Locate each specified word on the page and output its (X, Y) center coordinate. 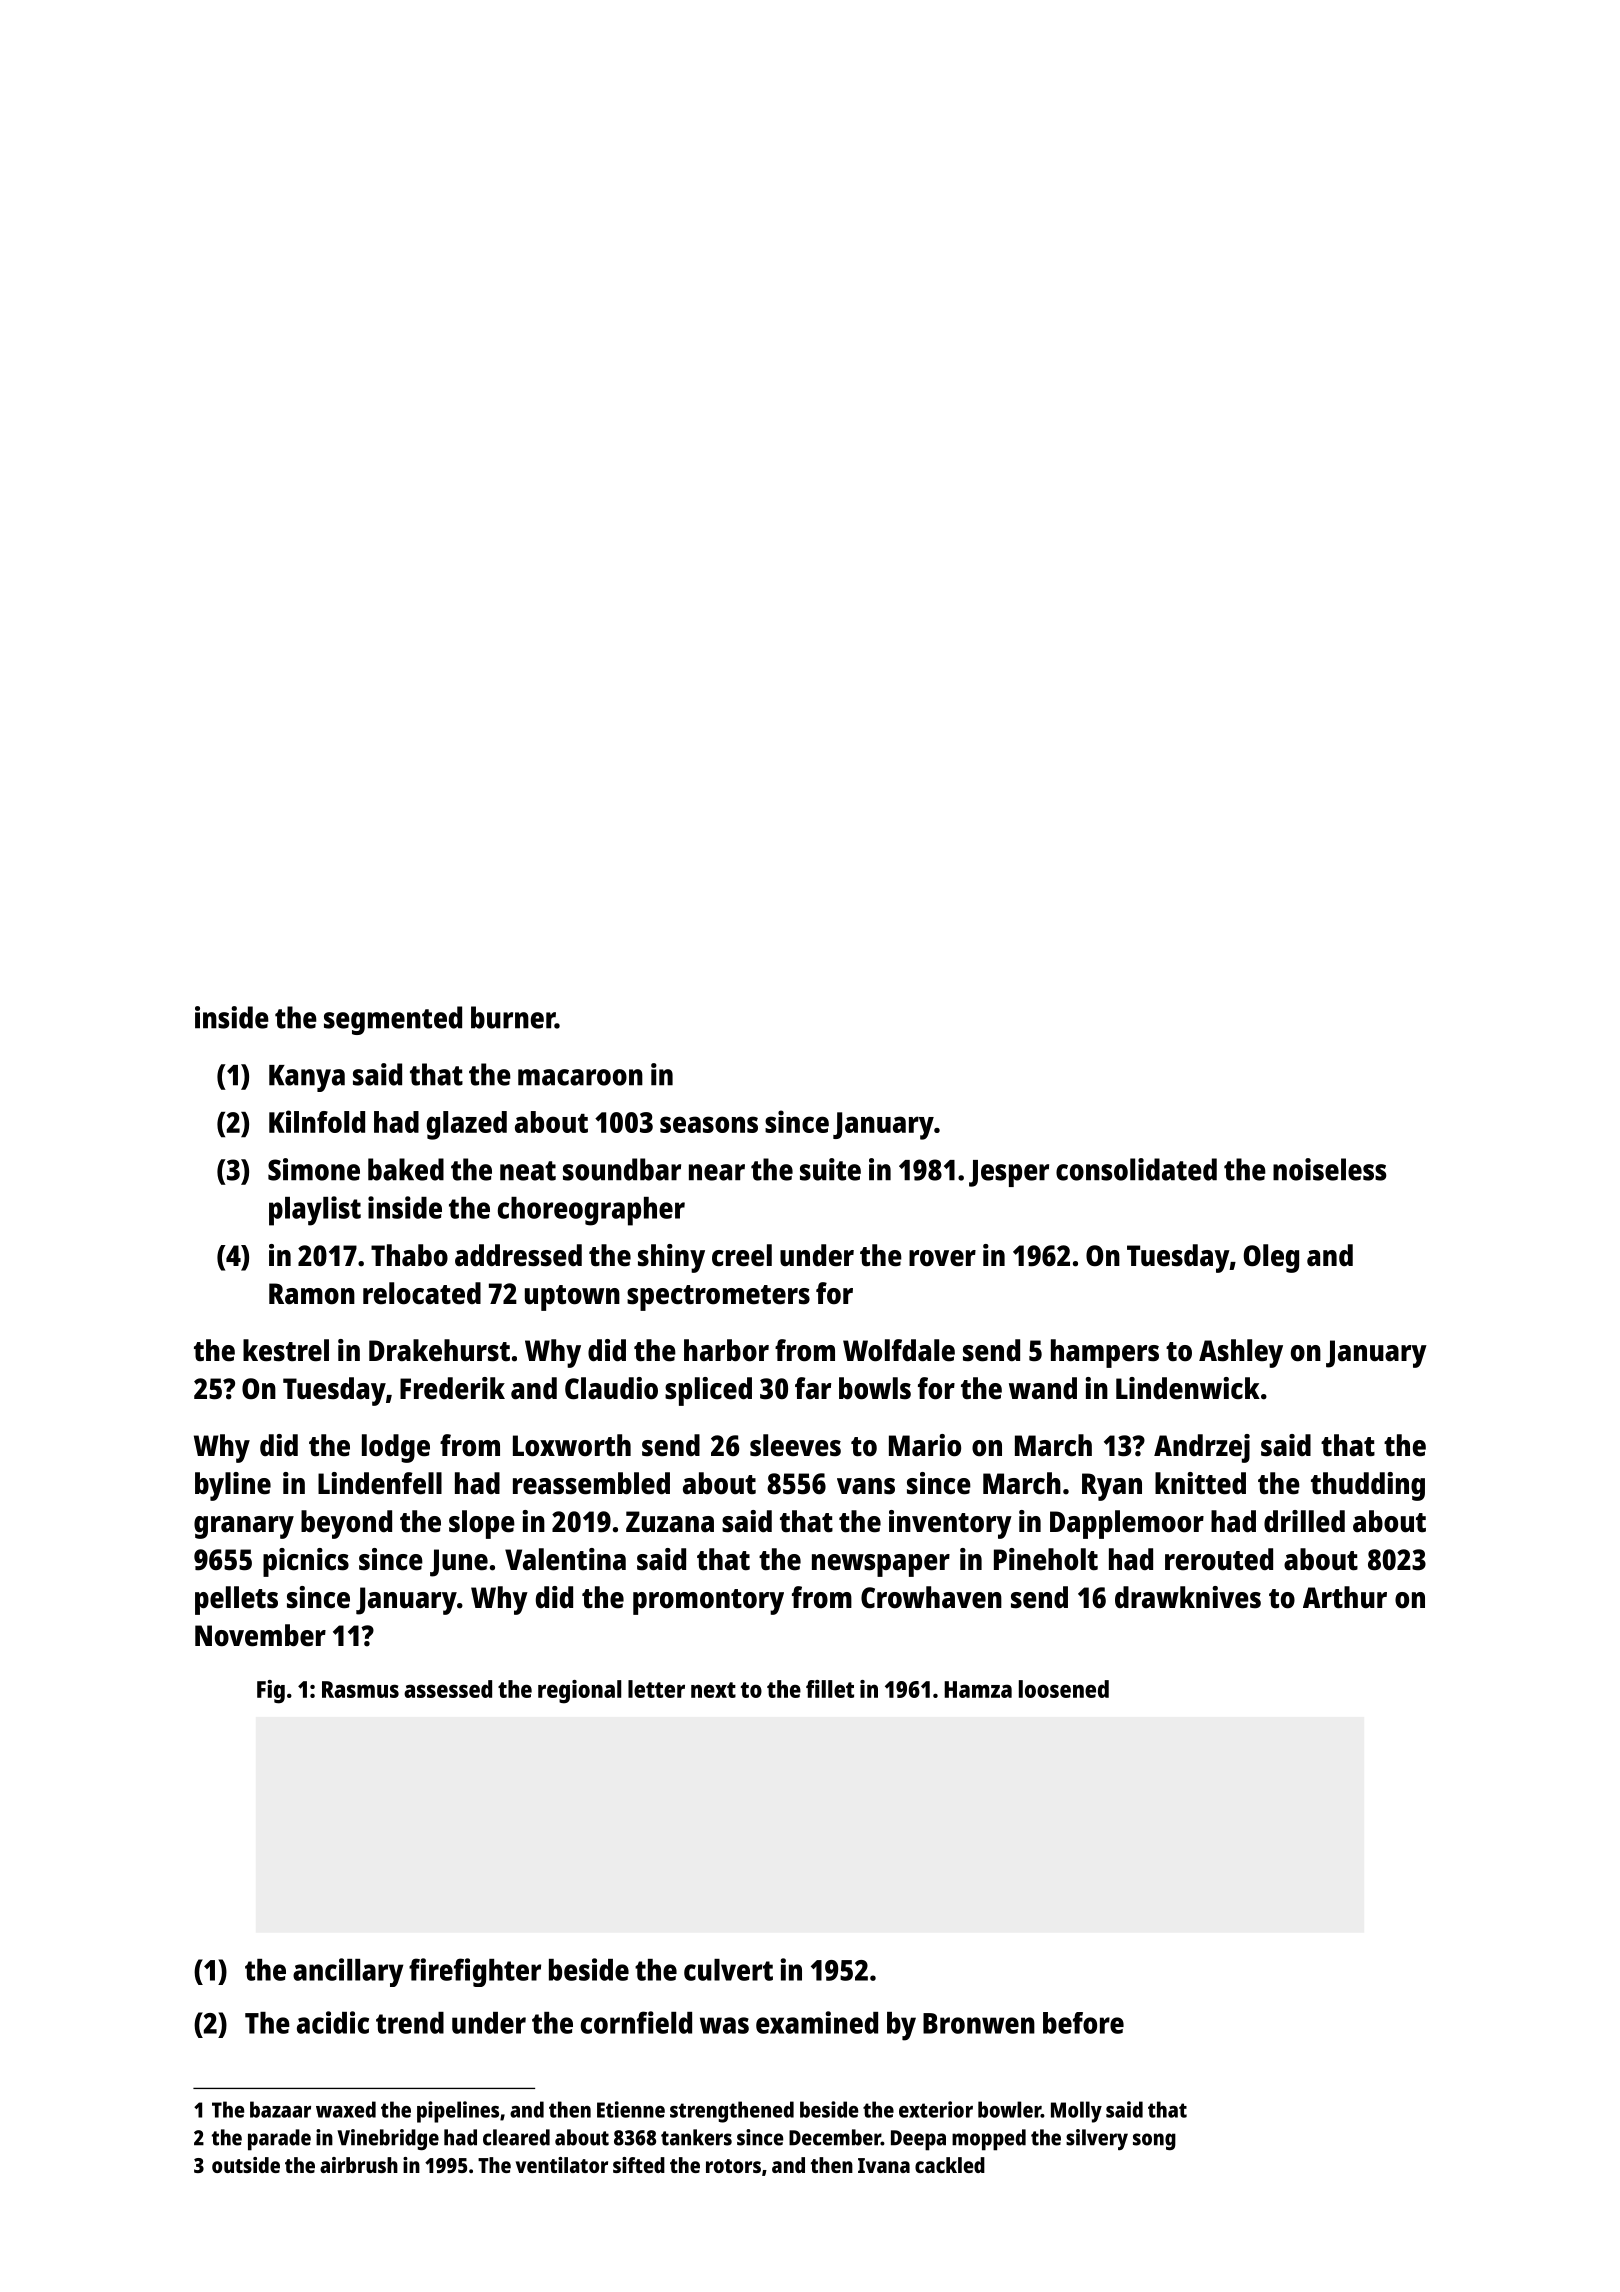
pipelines (458, 2112)
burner (513, 1017)
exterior (936, 2109)
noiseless (1330, 1169)
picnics (306, 1562)
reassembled (591, 1483)
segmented (393, 1020)
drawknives (1188, 1597)
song (1154, 2141)
